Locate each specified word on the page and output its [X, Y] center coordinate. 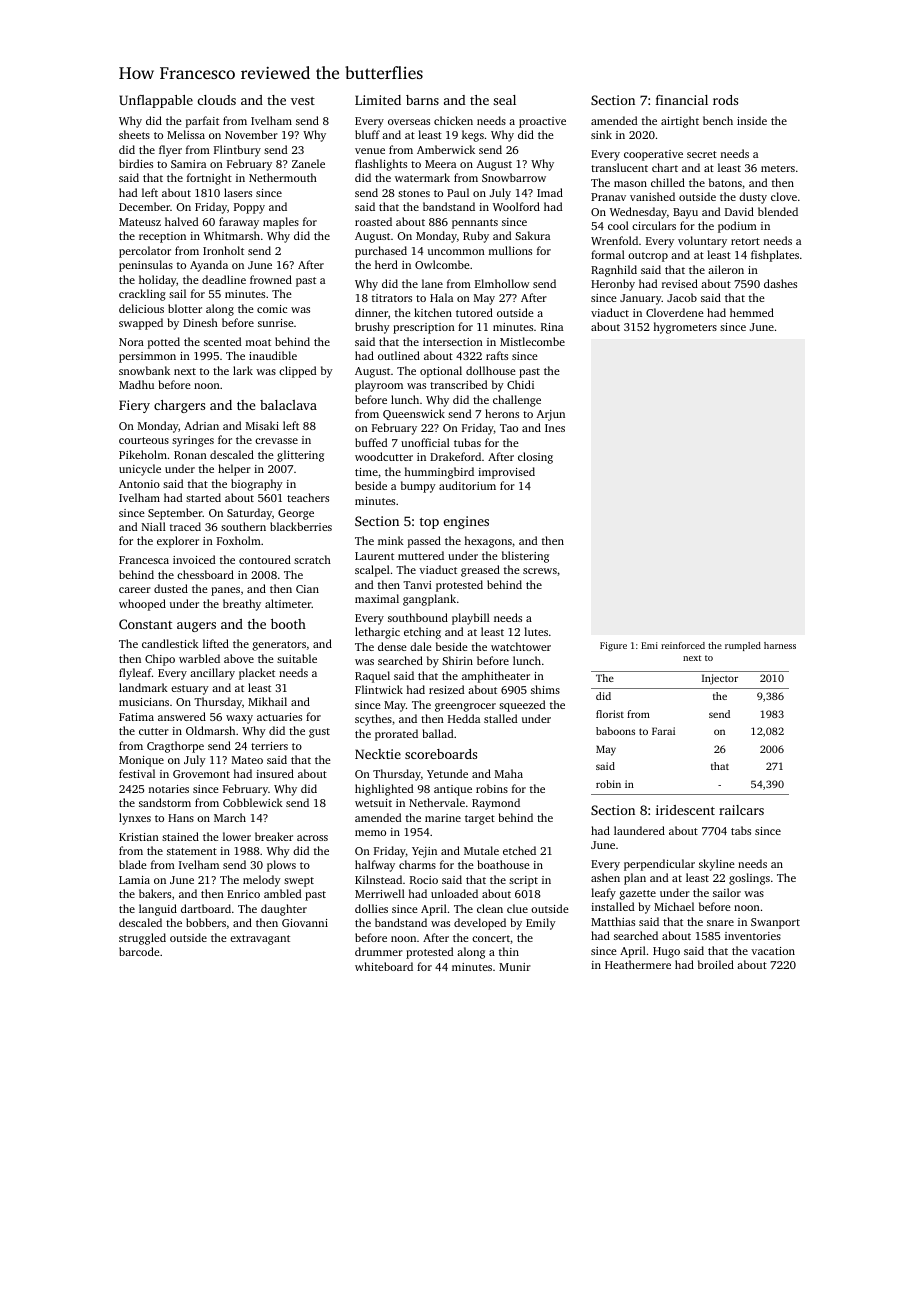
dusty [753, 198]
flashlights [381, 165]
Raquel [372, 677]
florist [610, 714]
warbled [199, 658]
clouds [217, 100]
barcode [139, 951]
